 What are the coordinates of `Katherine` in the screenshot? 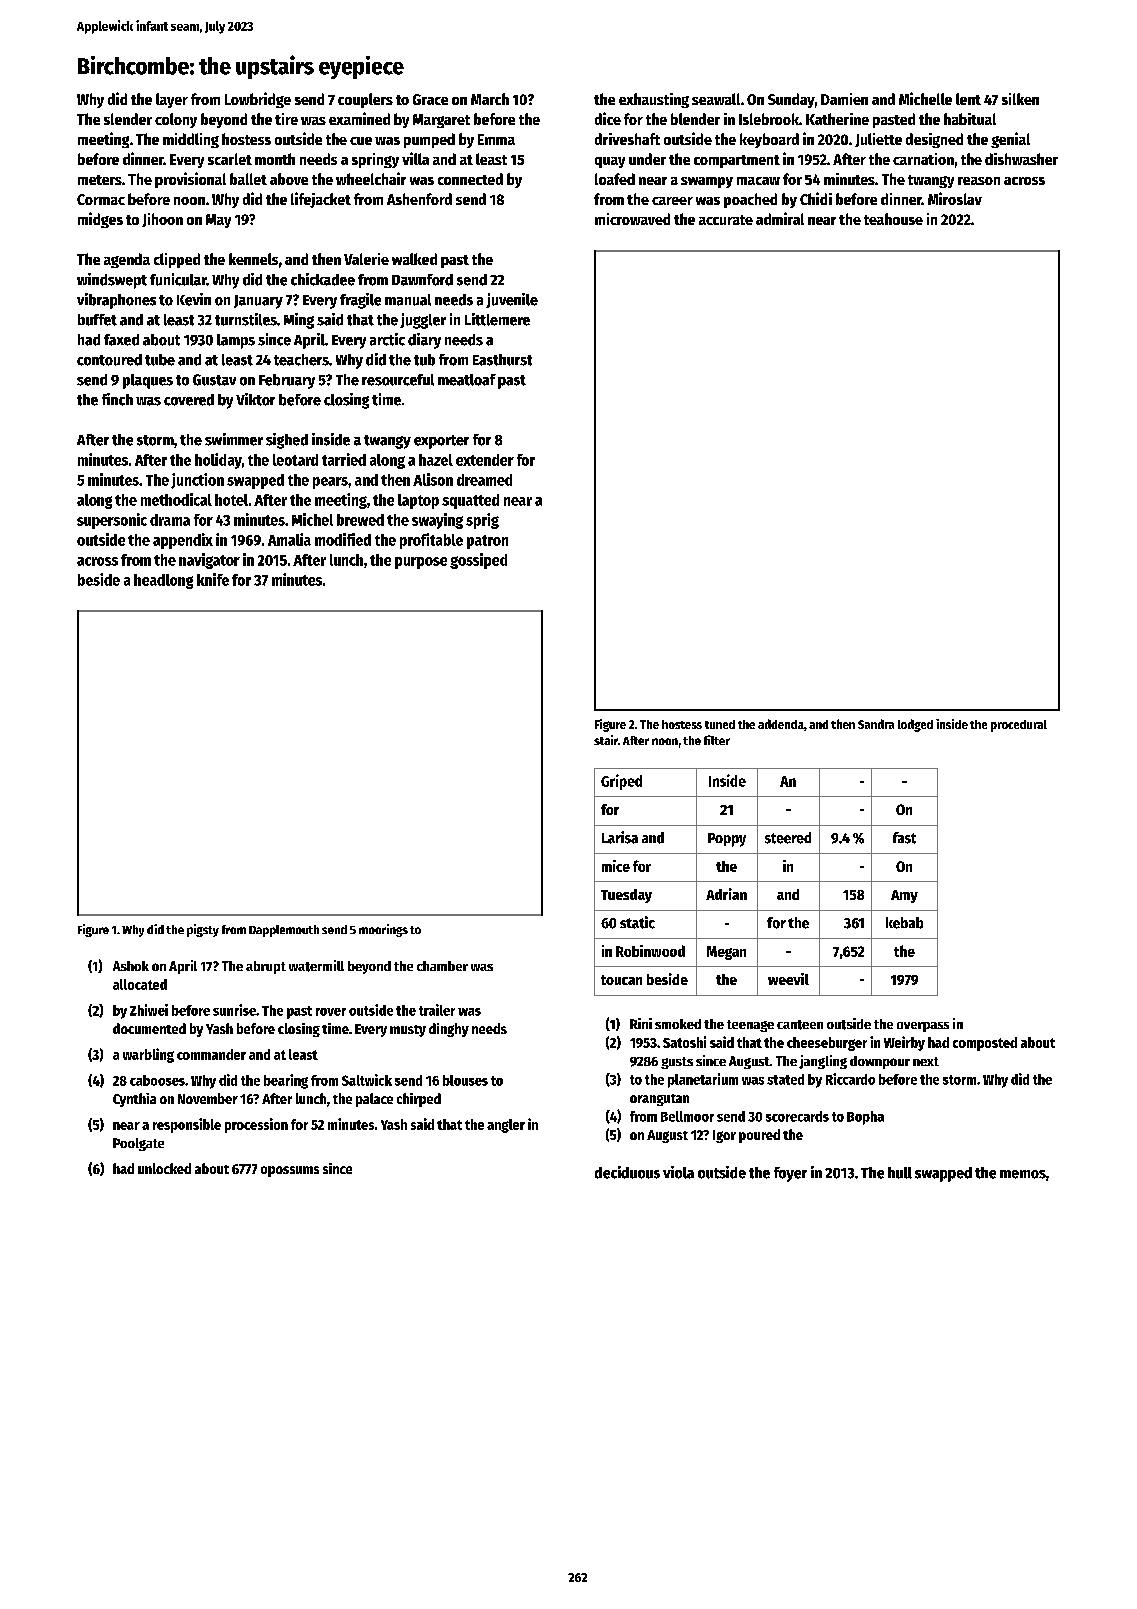 It's located at (837, 119).
